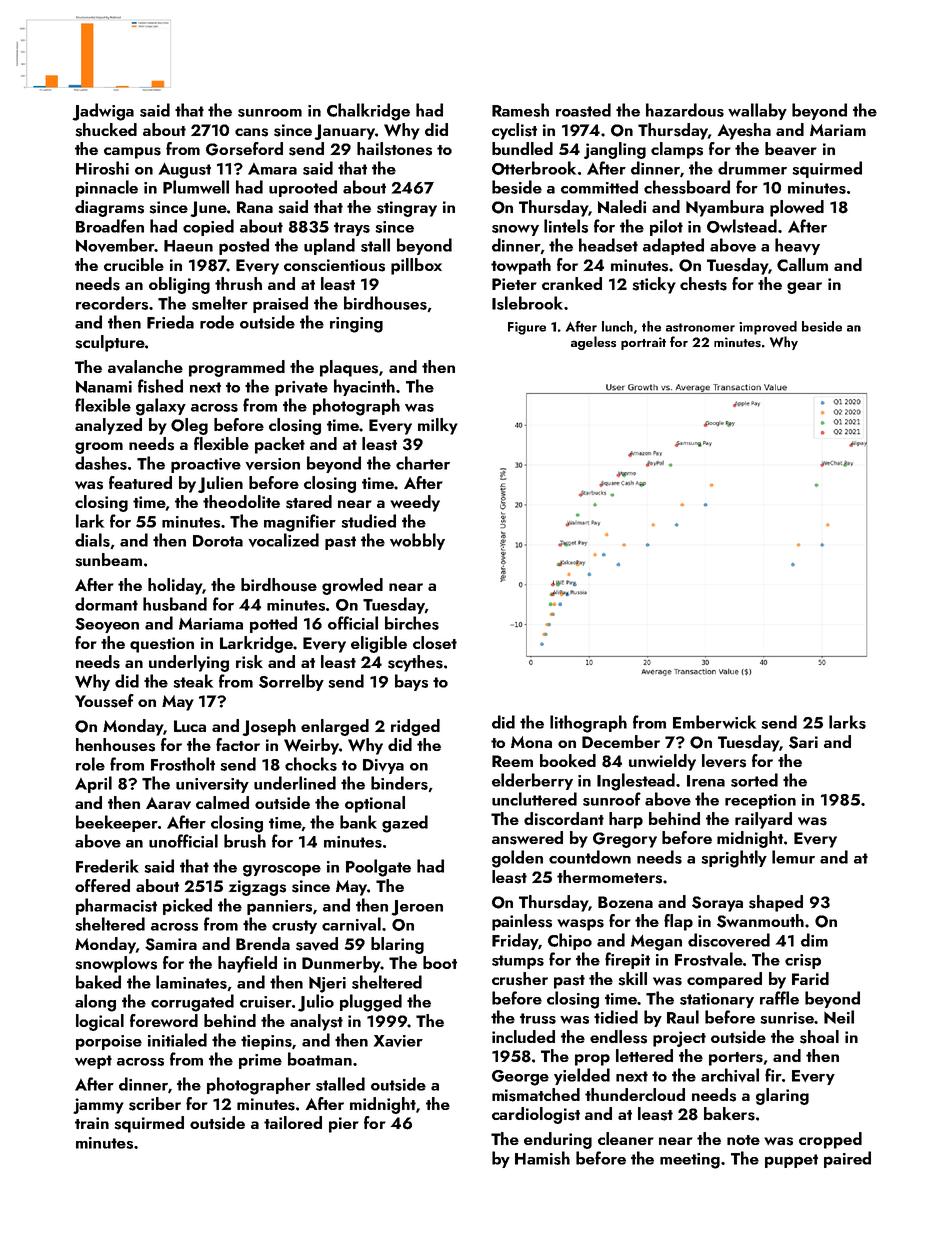 The height and width of the document is (1233, 952). Describe the element at coordinates (517, 859) in the document. I see `golden` at that location.
